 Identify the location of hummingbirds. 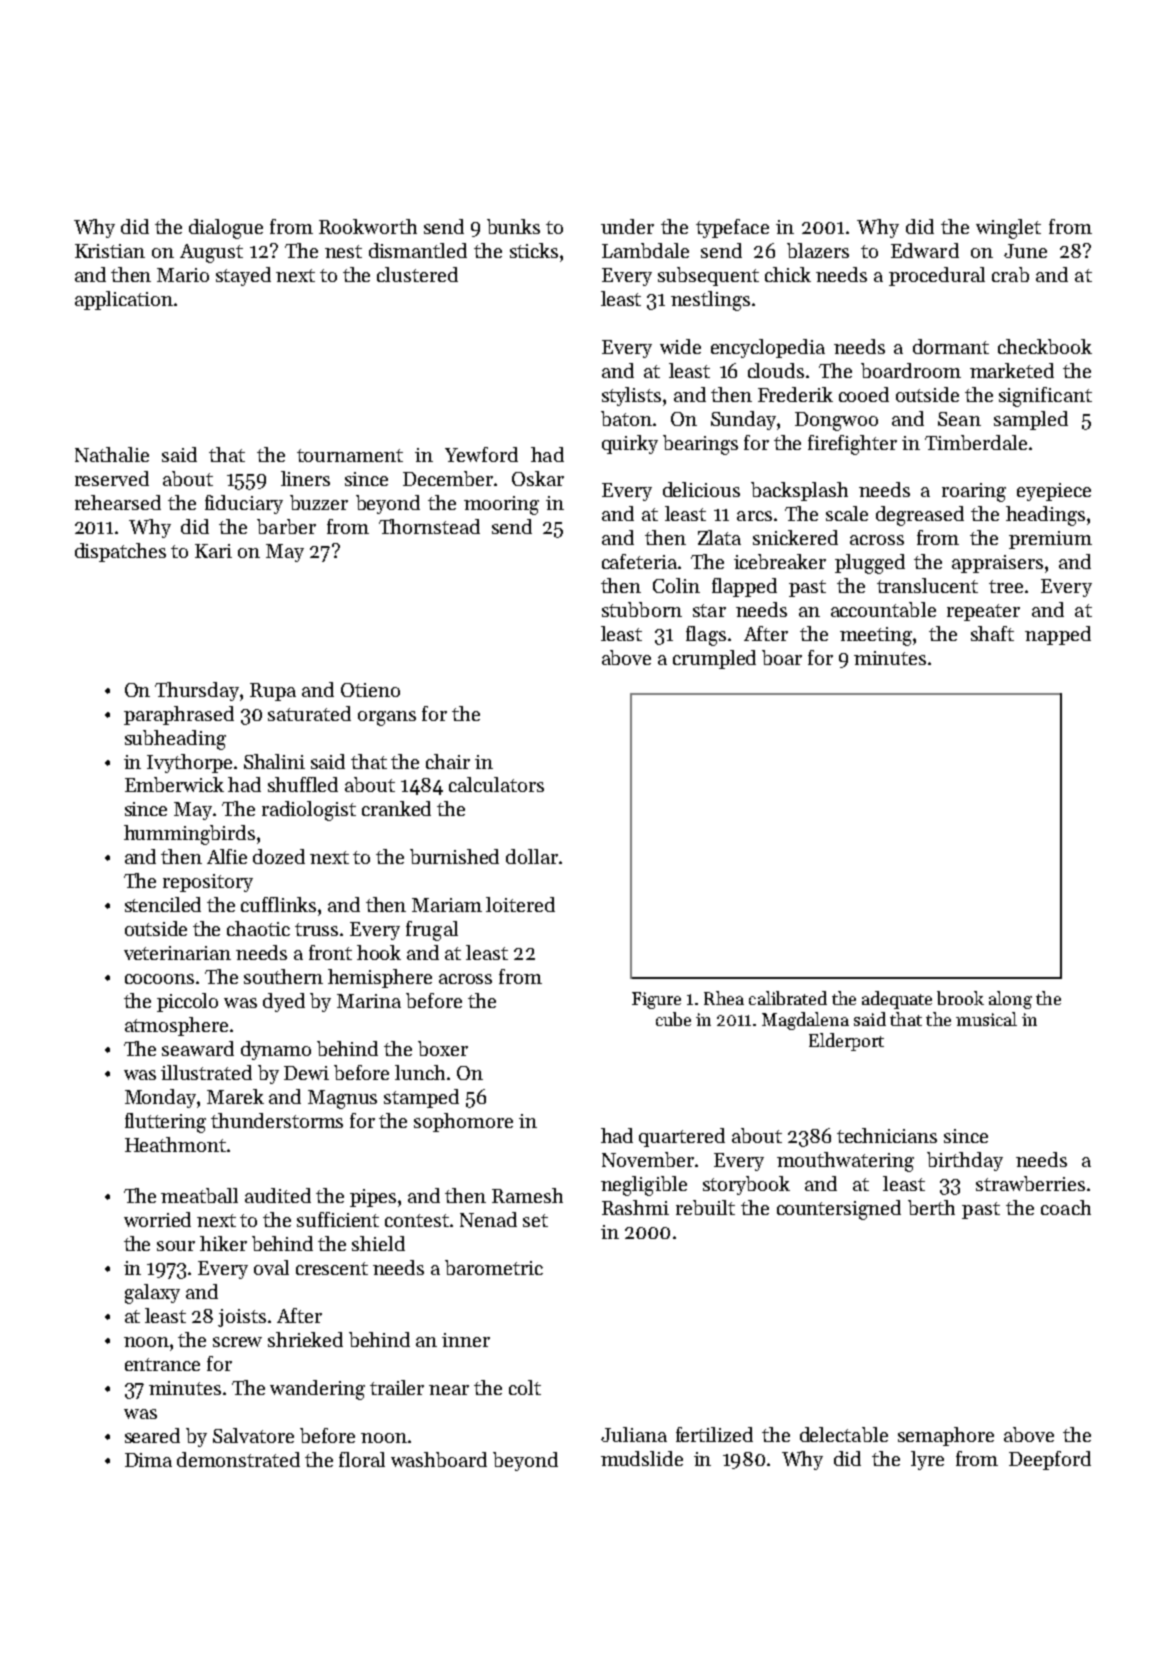
(189, 835).
